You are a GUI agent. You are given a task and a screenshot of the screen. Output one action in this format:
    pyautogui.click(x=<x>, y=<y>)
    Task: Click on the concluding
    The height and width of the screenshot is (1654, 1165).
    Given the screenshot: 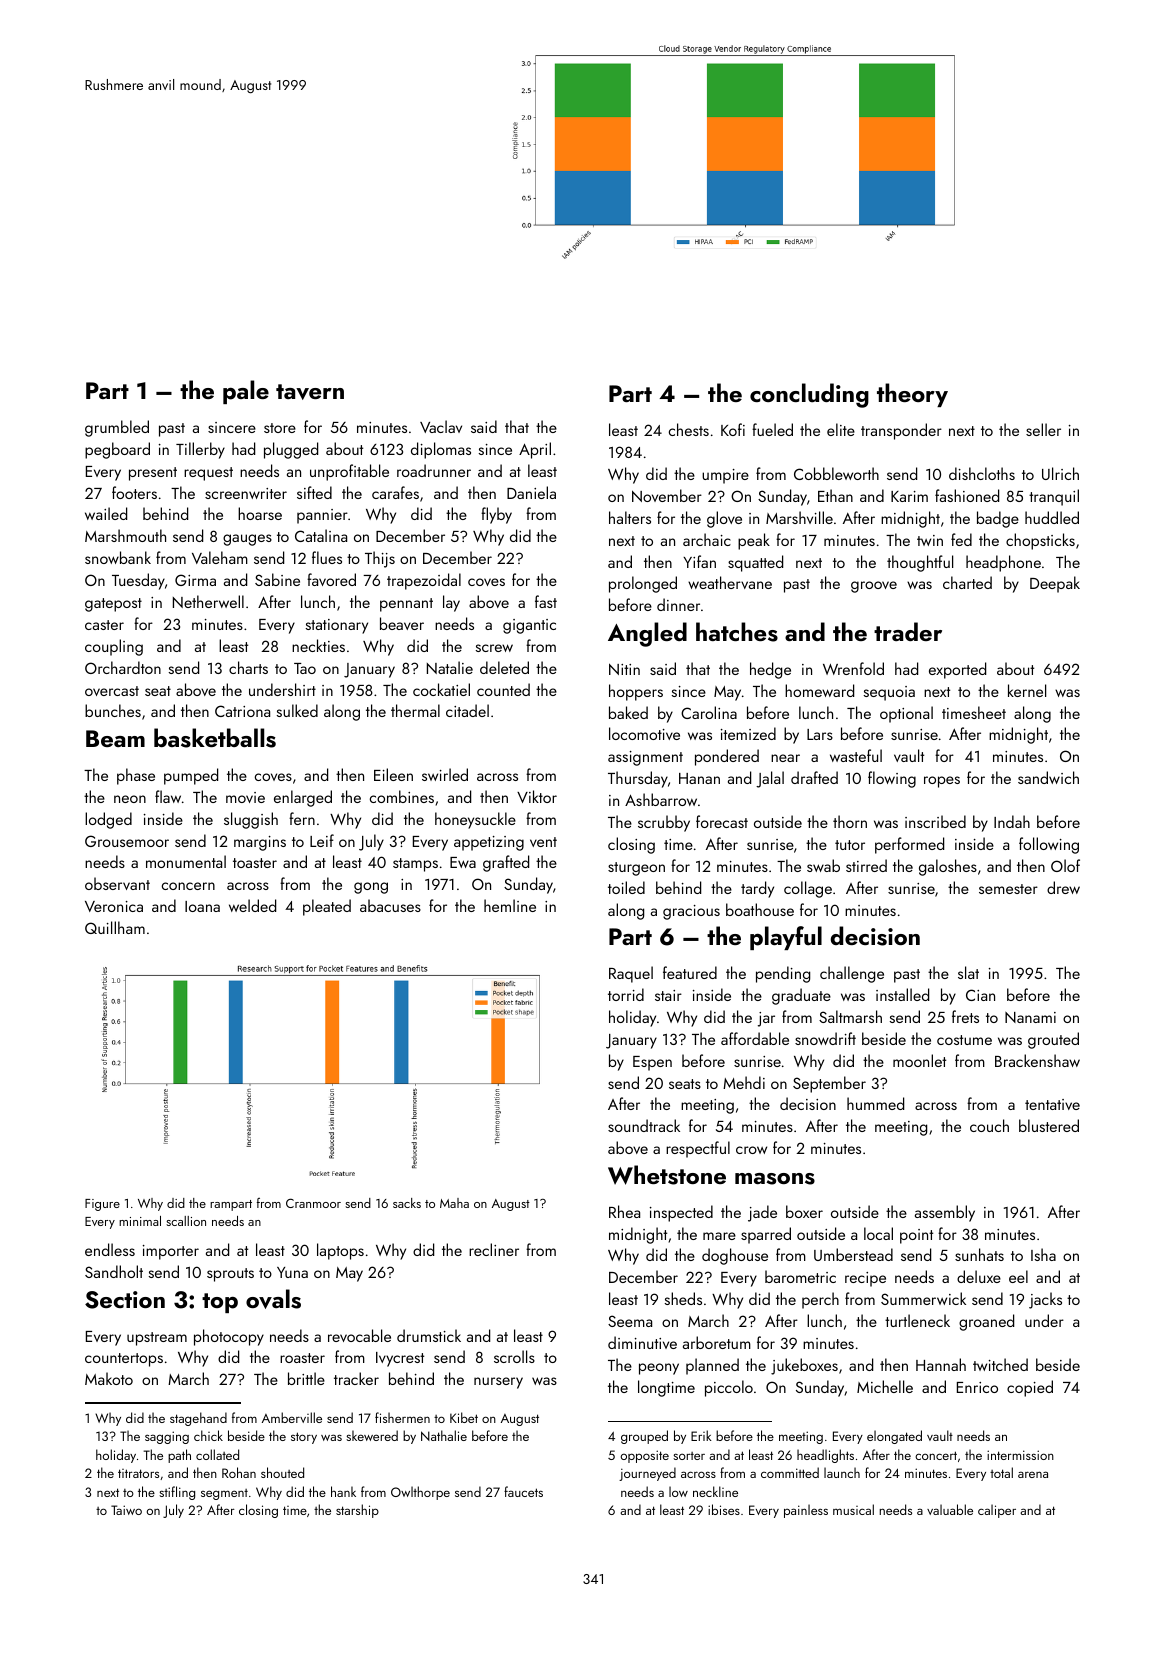 What is the action you would take?
    pyautogui.click(x=809, y=395)
